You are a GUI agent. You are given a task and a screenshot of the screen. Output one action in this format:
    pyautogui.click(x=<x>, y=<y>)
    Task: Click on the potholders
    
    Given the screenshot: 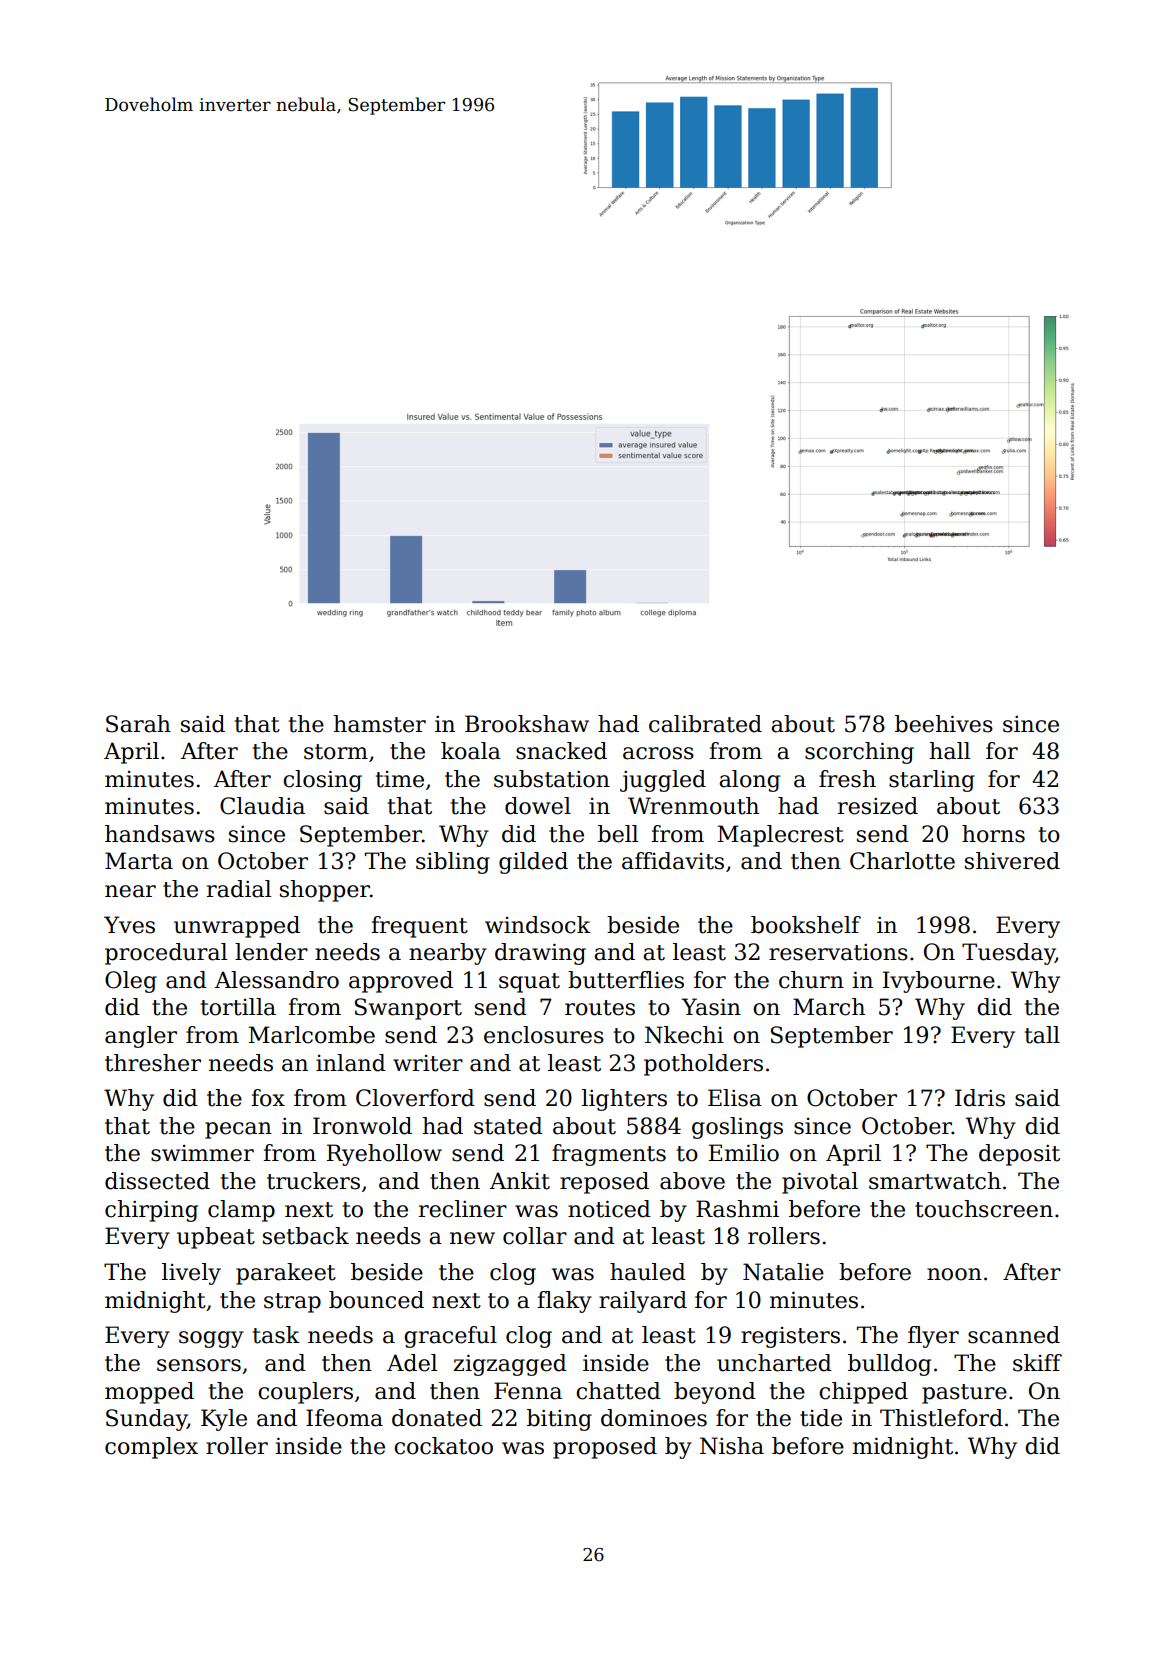 What is the action you would take?
    pyautogui.click(x=703, y=1065)
